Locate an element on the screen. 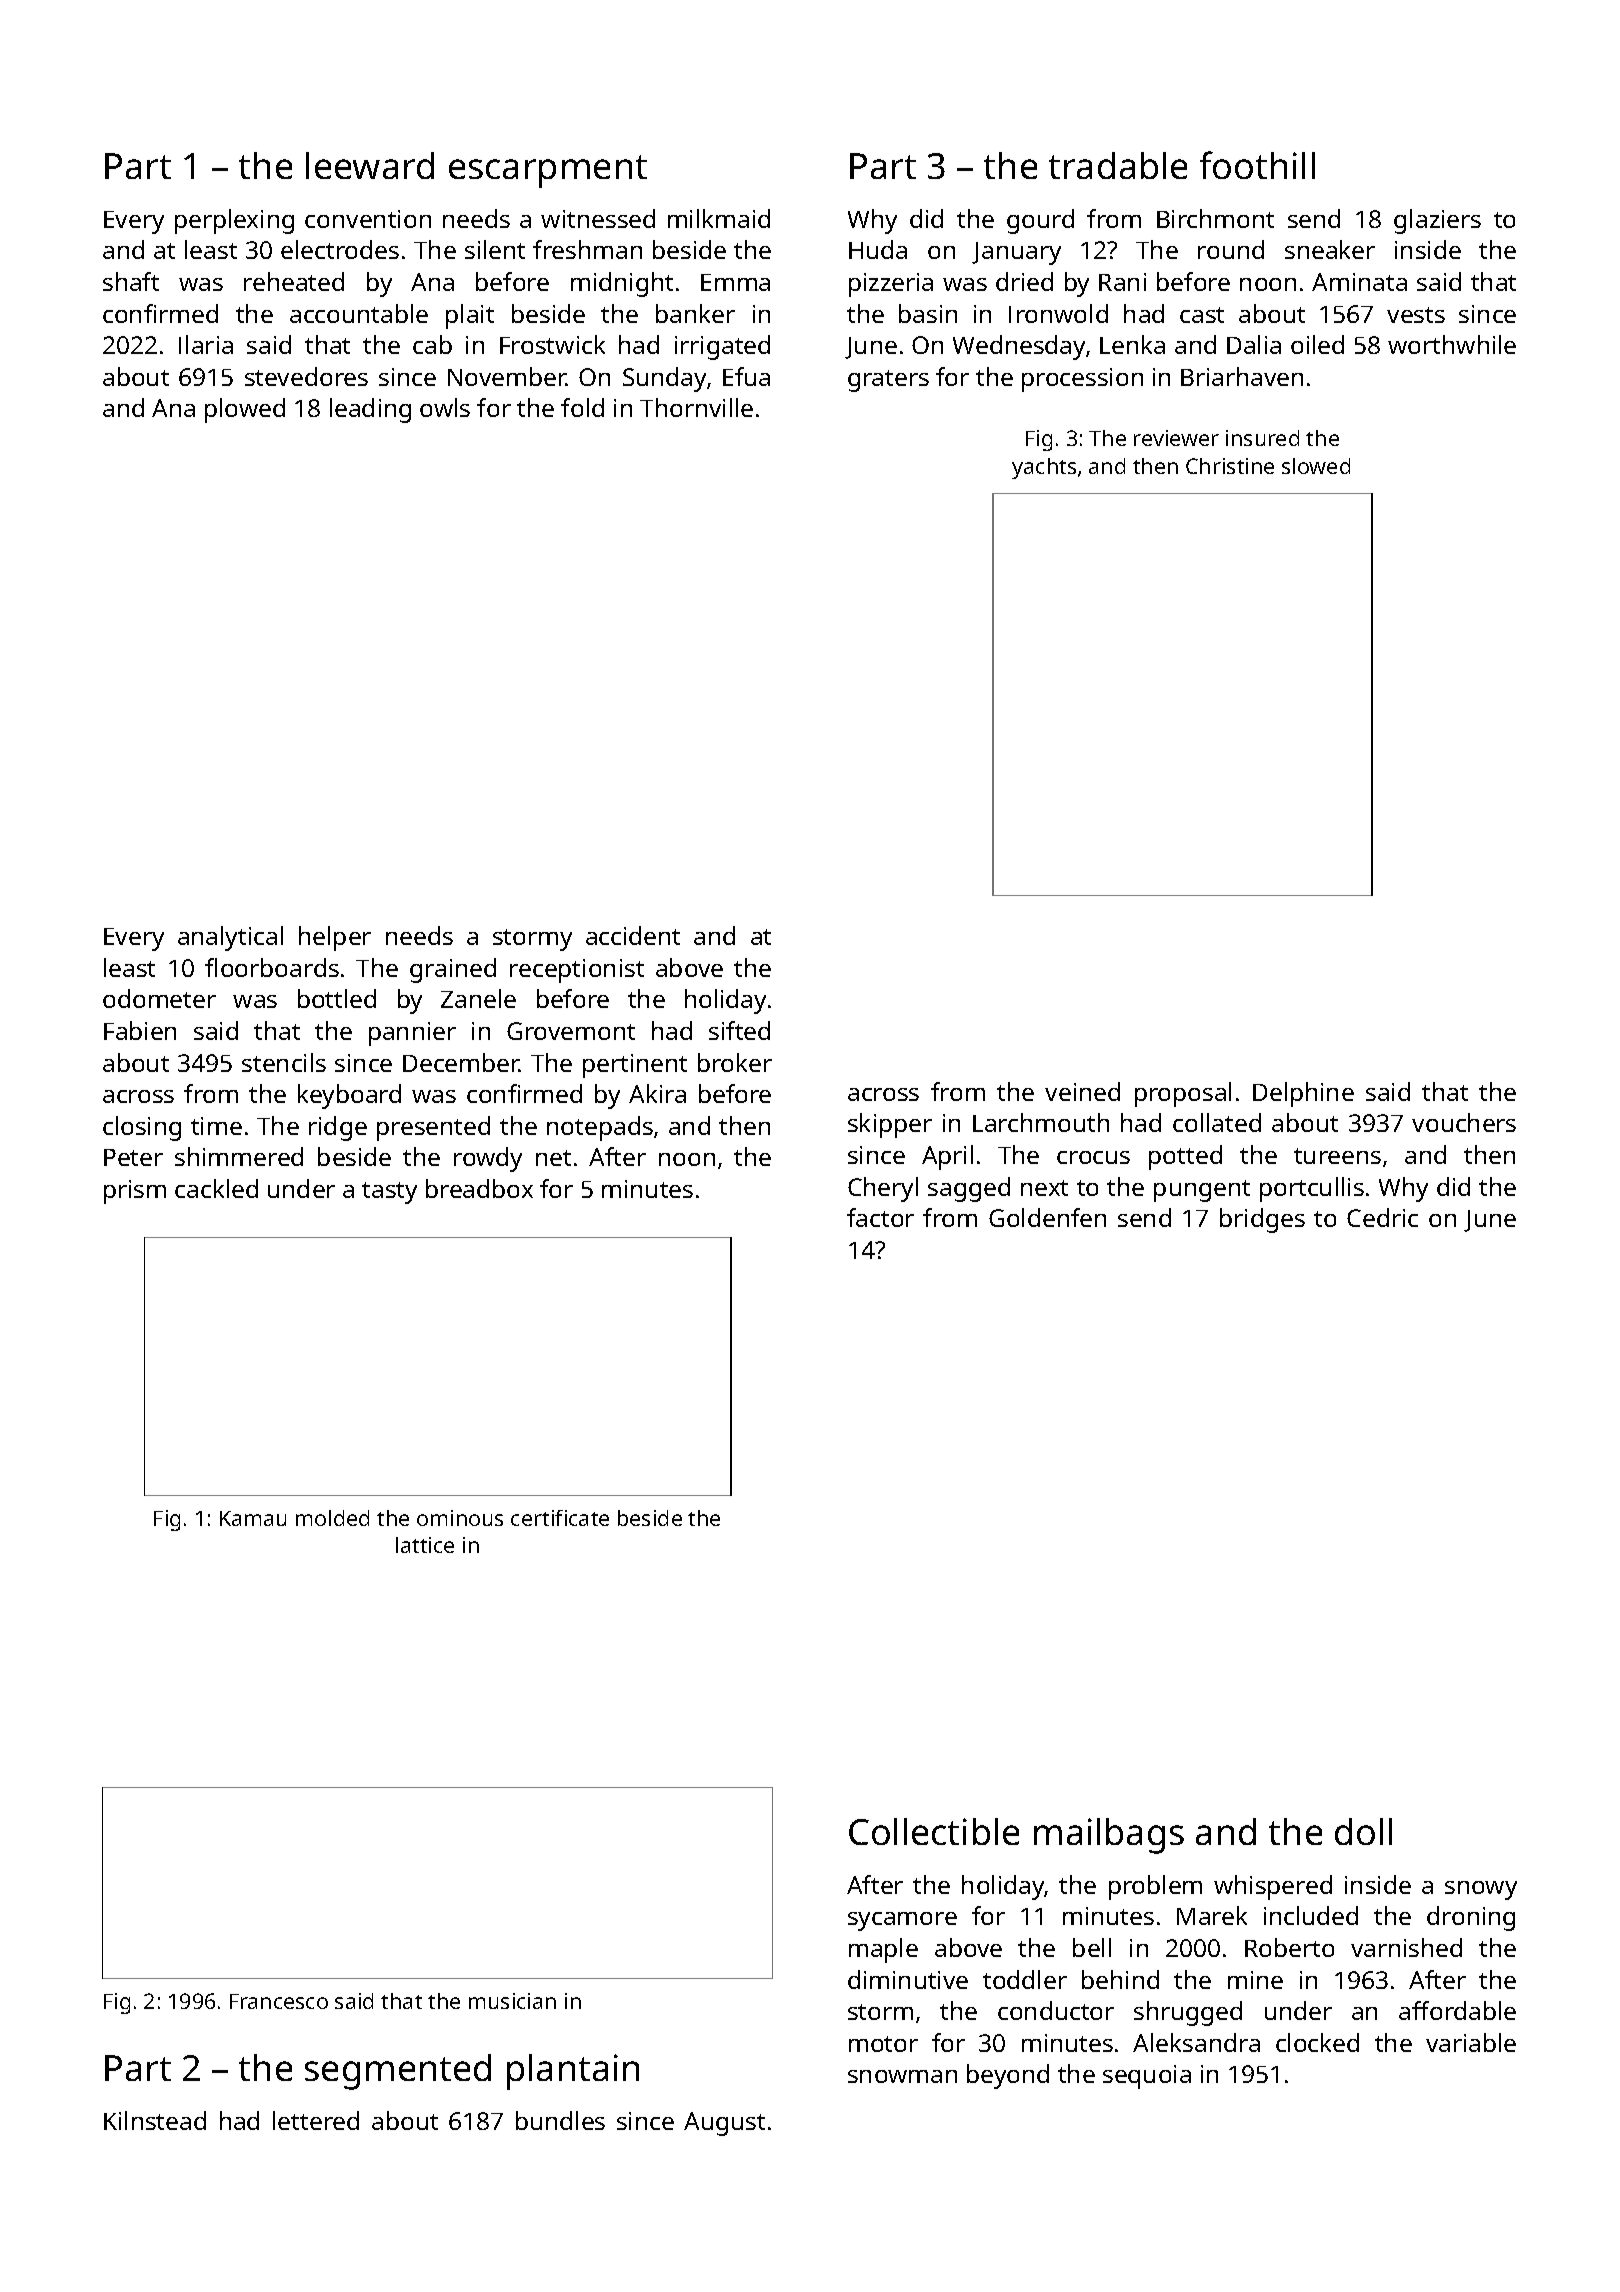 The width and height of the screenshot is (1620, 2292). leeward is located at coordinates (370, 165).
